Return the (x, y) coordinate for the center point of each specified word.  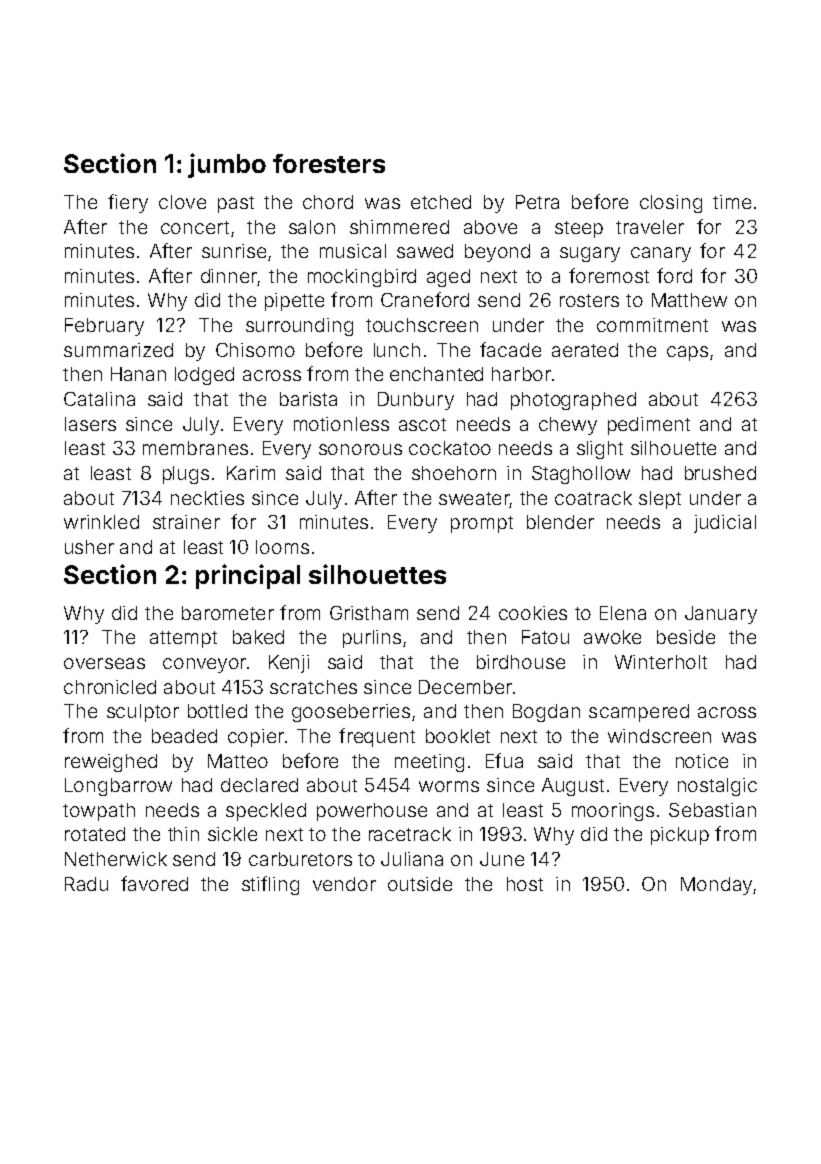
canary (661, 254)
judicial (725, 524)
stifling (270, 885)
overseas (104, 663)
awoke (612, 637)
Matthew (689, 300)
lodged (204, 376)
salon (312, 227)
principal (248, 576)
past (236, 204)
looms (282, 547)
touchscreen (422, 325)
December (465, 687)
